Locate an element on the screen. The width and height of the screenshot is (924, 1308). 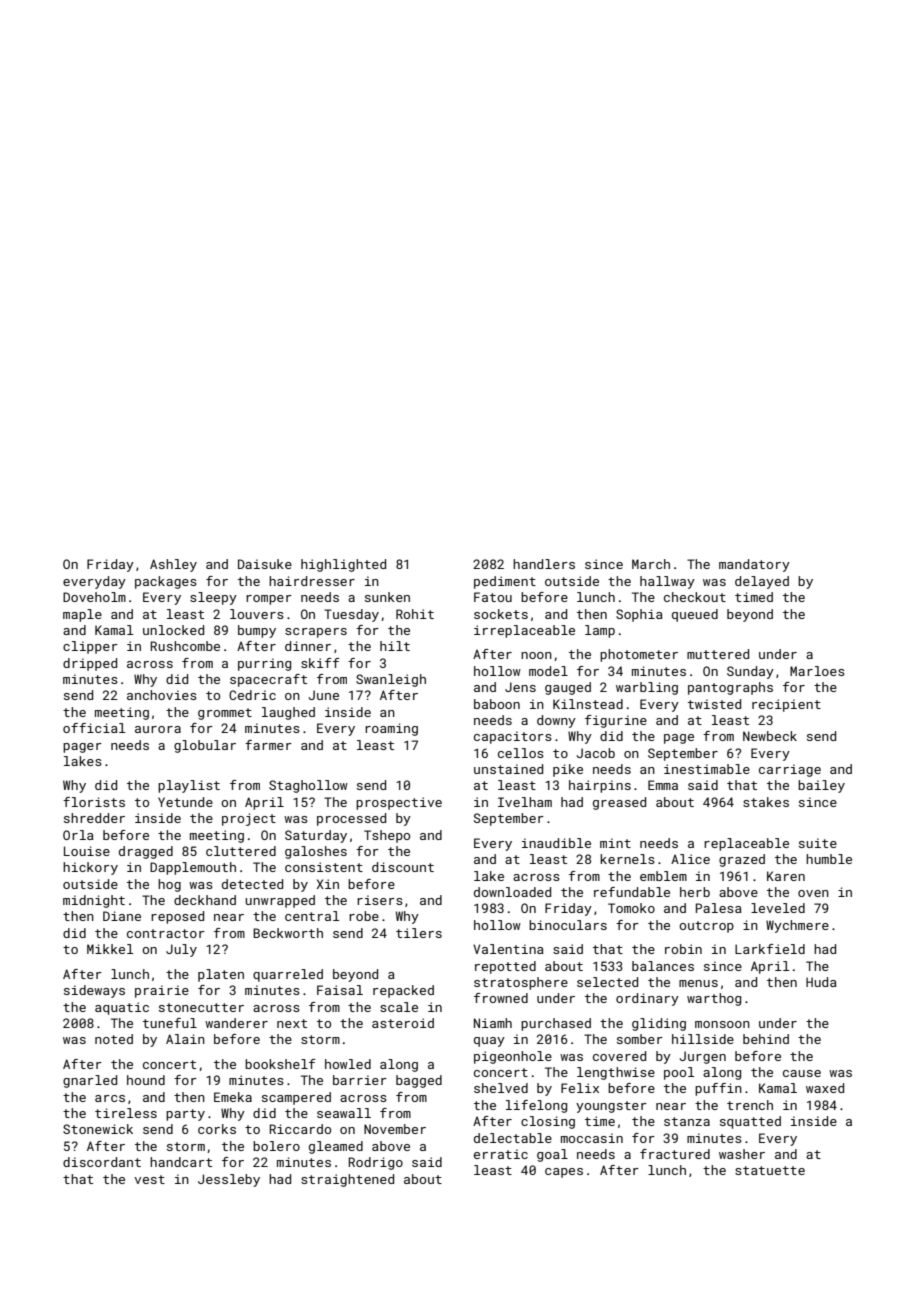
pediment is located at coordinates (505, 582).
